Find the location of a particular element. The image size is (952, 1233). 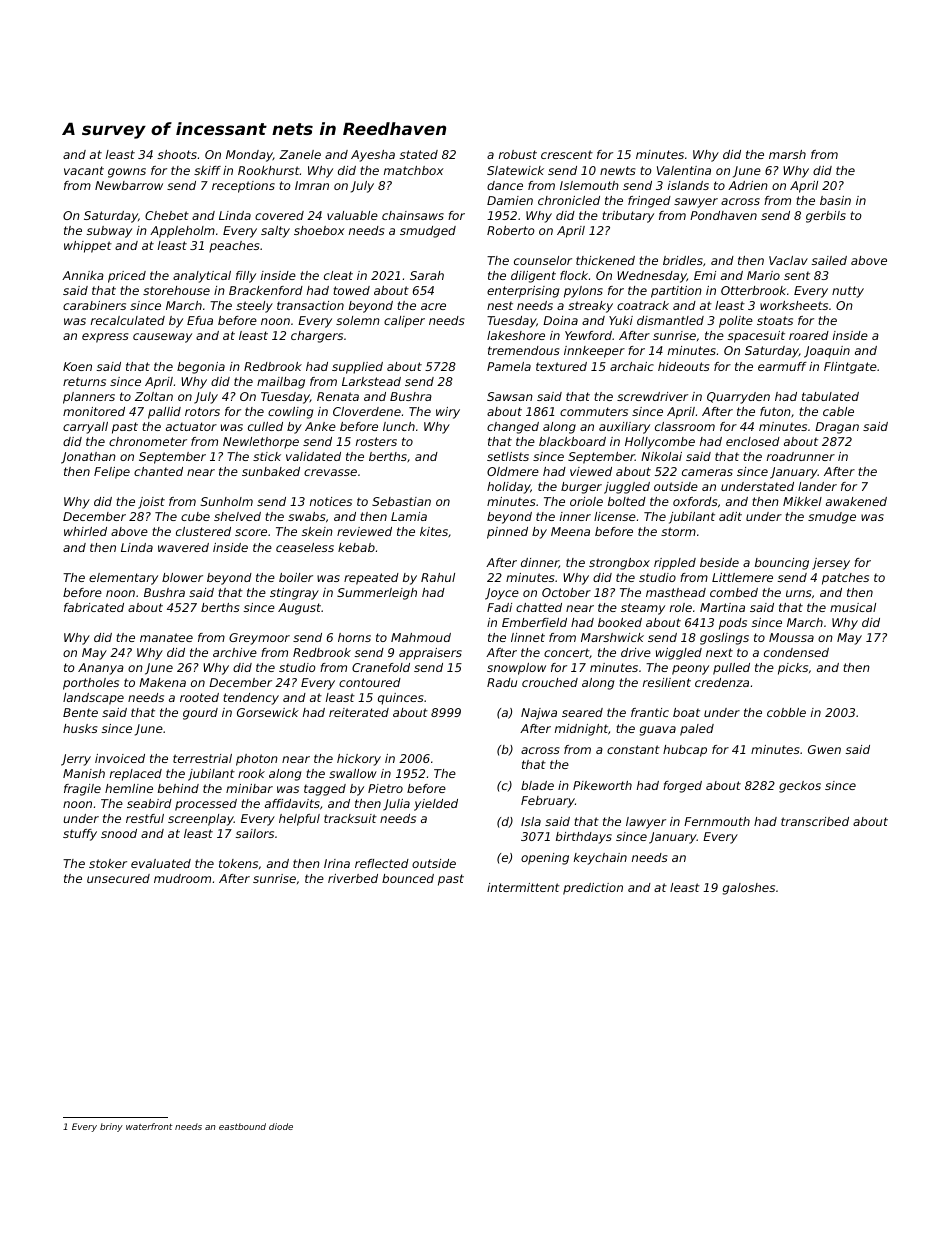

rotors is located at coordinates (202, 411).
